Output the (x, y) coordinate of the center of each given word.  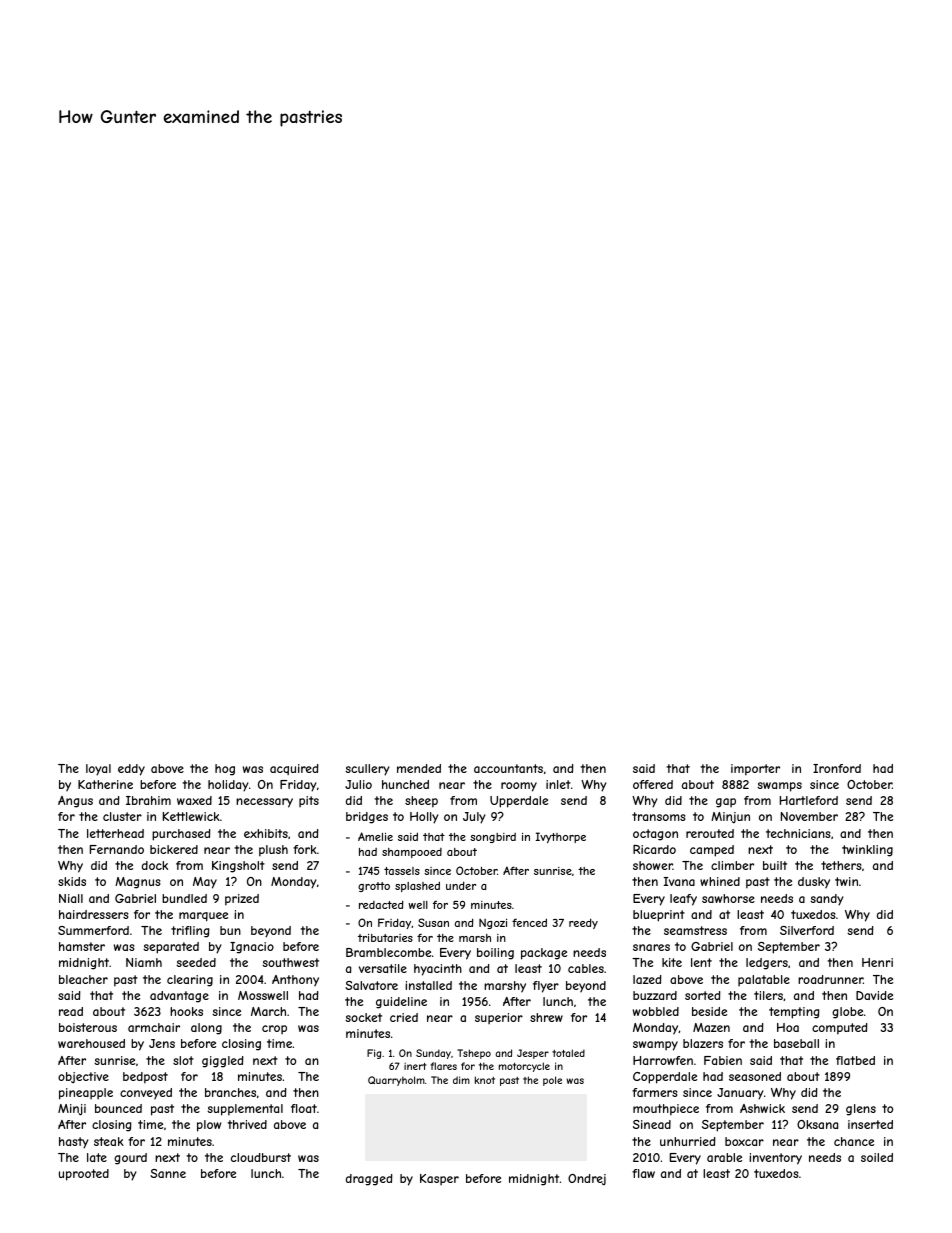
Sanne (168, 1173)
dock (155, 865)
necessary (264, 803)
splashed (417, 886)
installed (428, 985)
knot (485, 1080)
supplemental (245, 1110)
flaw (643, 1173)
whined (720, 881)
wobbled (656, 1011)
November (809, 816)
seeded (196, 962)
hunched (405, 784)
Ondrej (587, 1179)
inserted (870, 1124)
